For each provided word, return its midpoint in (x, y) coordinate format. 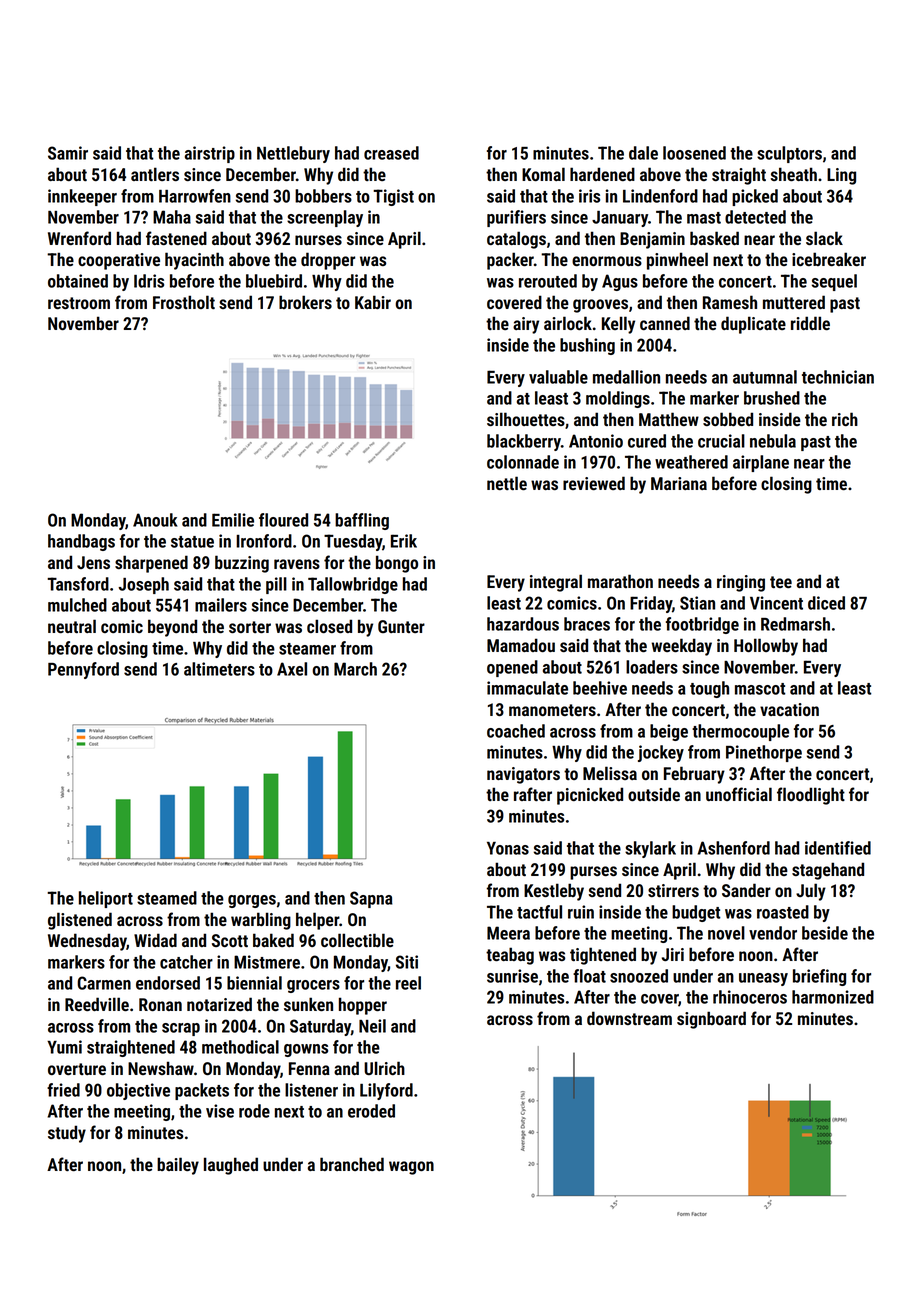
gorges (252, 901)
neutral (72, 626)
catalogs (516, 240)
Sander (746, 890)
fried (63, 1090)
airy (526, 325)
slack (824, 238)
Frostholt (184, 302)
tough (709, 689)
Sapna (371, 899)
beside (825, 933)
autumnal (765, 377)
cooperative (119, 261)
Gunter (401, 626)
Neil (372, 1026)
